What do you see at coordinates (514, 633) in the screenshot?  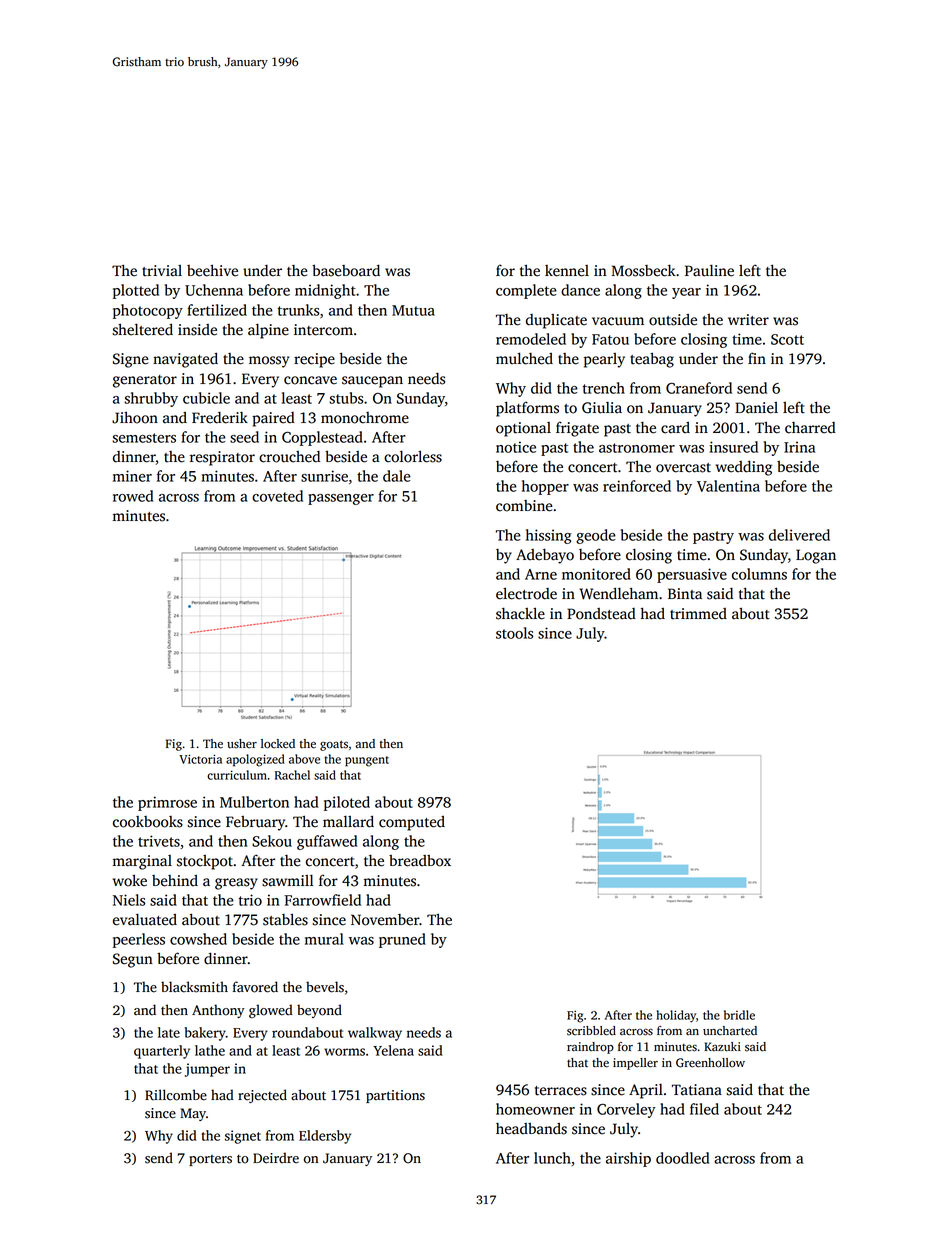 I see `stools` at bounding box center [514, 633].
